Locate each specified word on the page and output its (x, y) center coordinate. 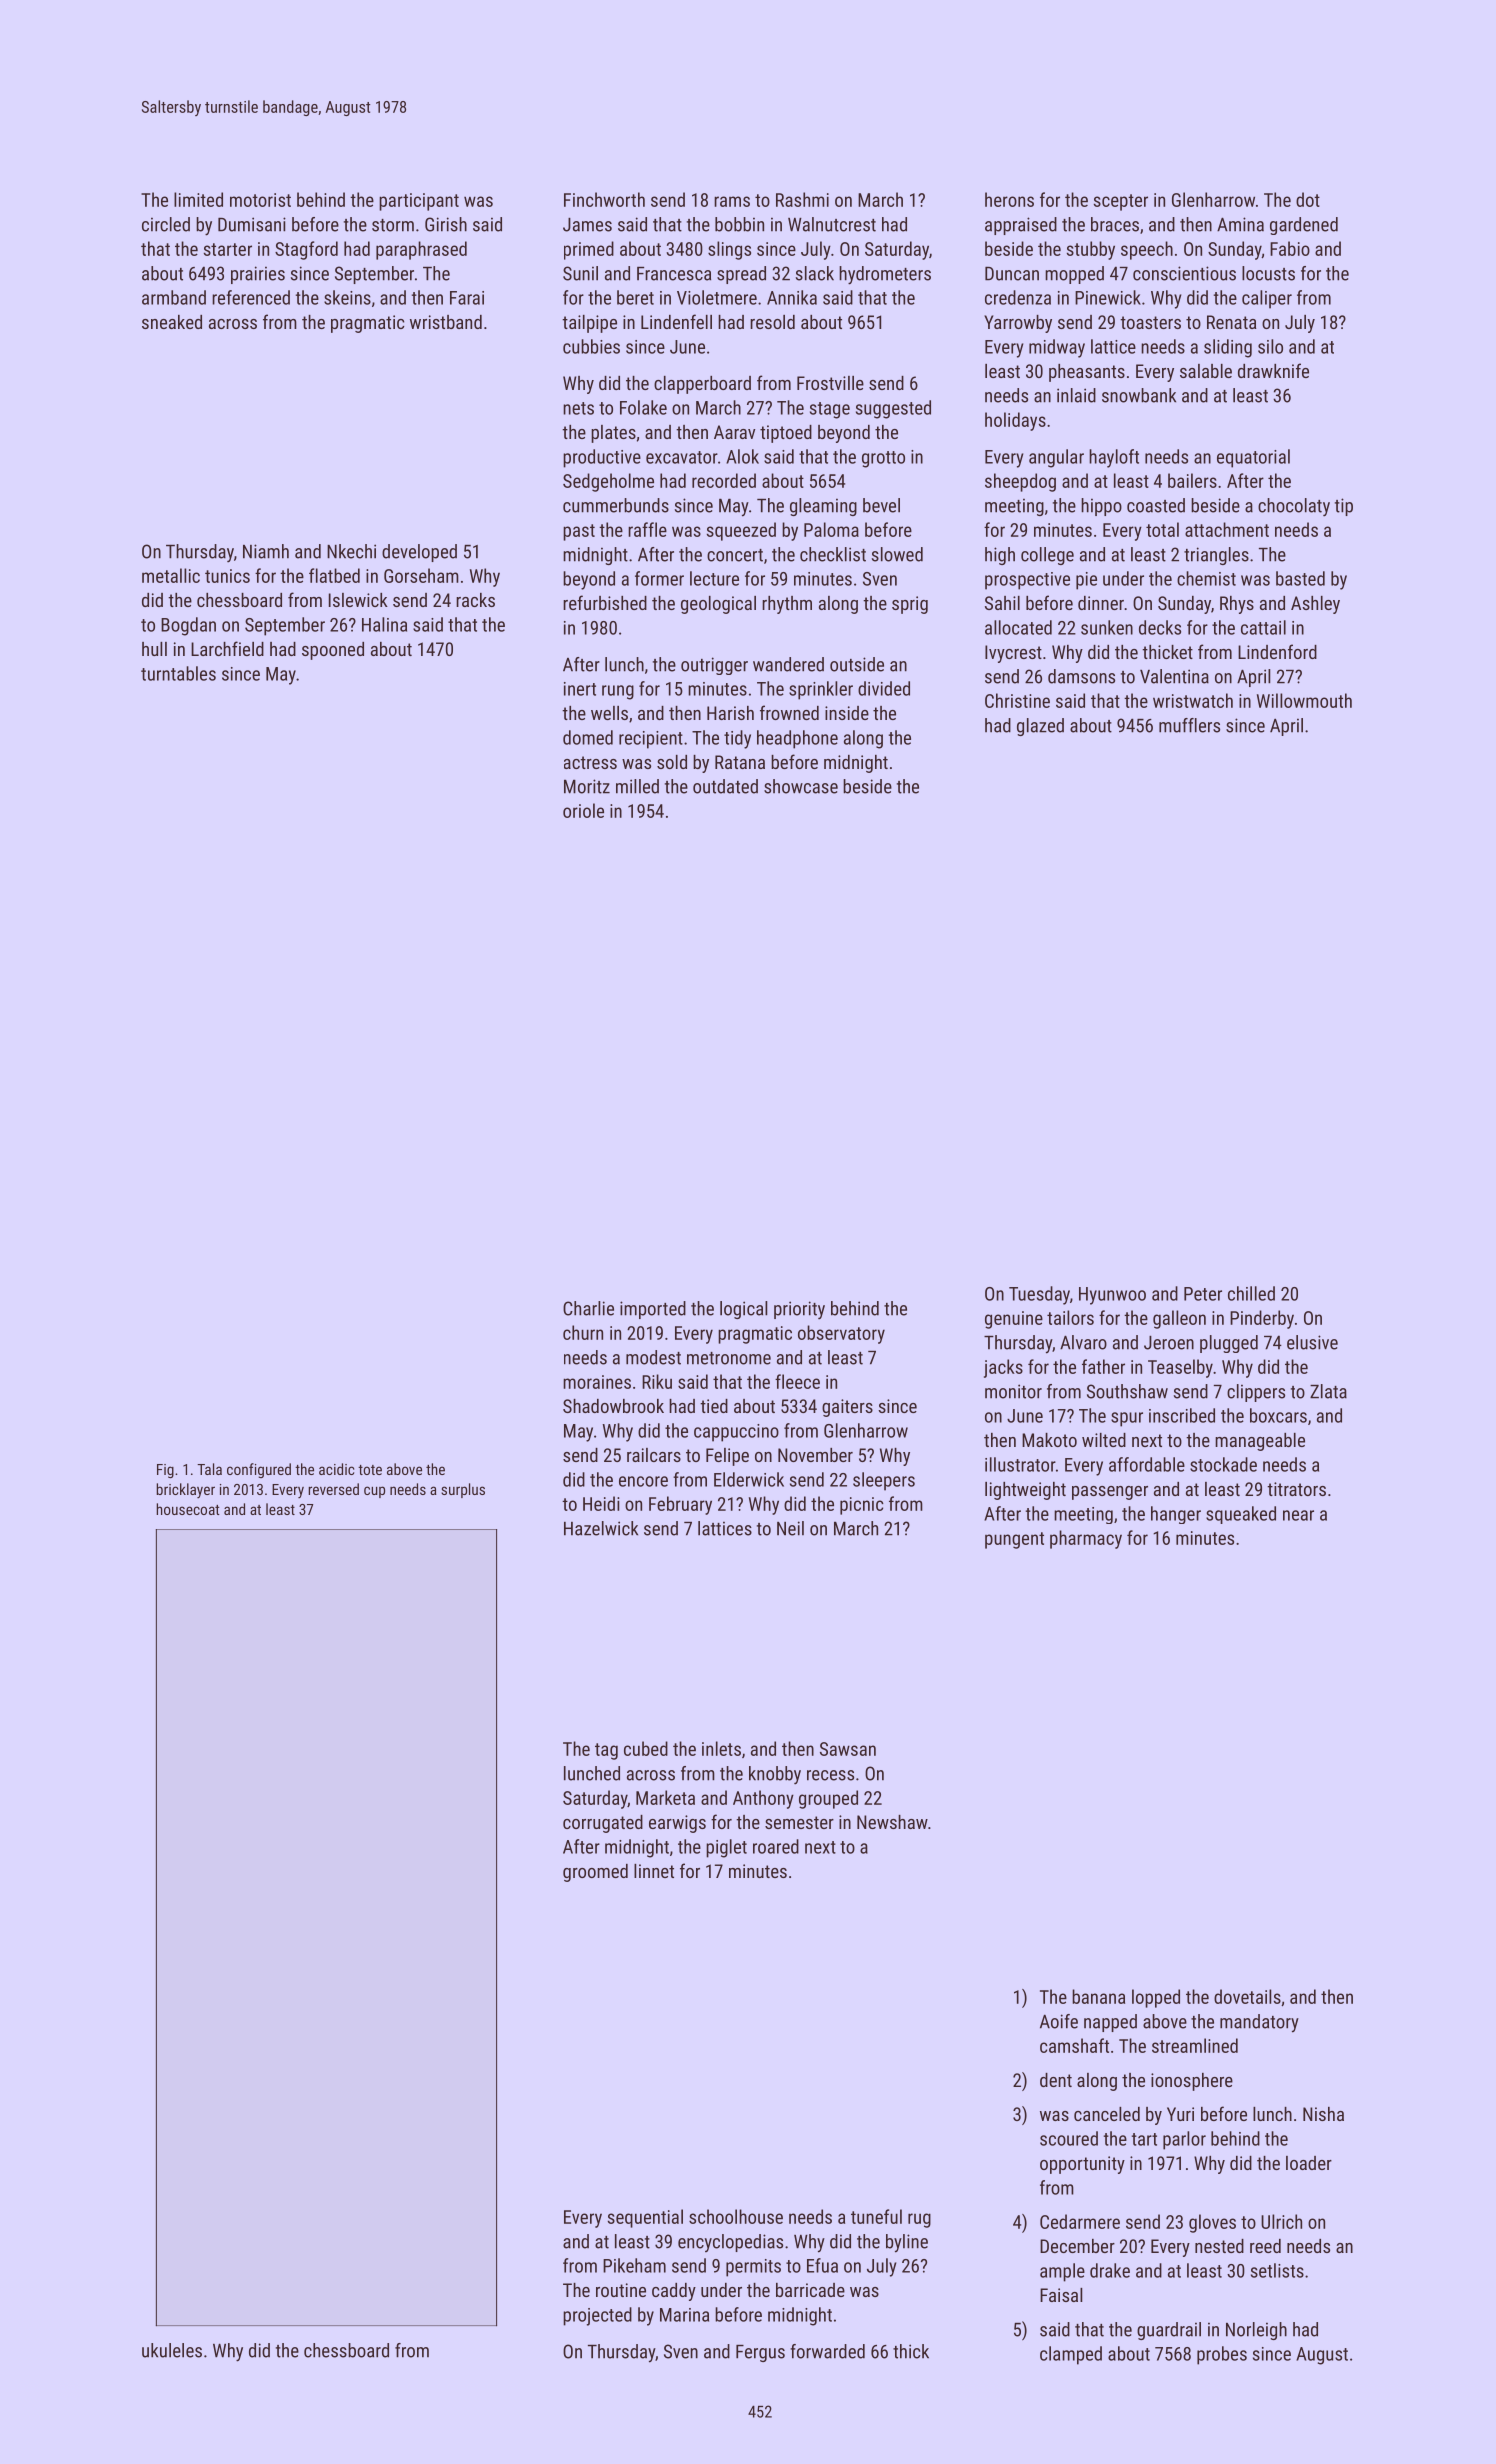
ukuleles (172, 2350)
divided (884, 688)
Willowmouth (1304, 700)
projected (597, 2316)
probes (1222, 2355)
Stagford (306, 250)
